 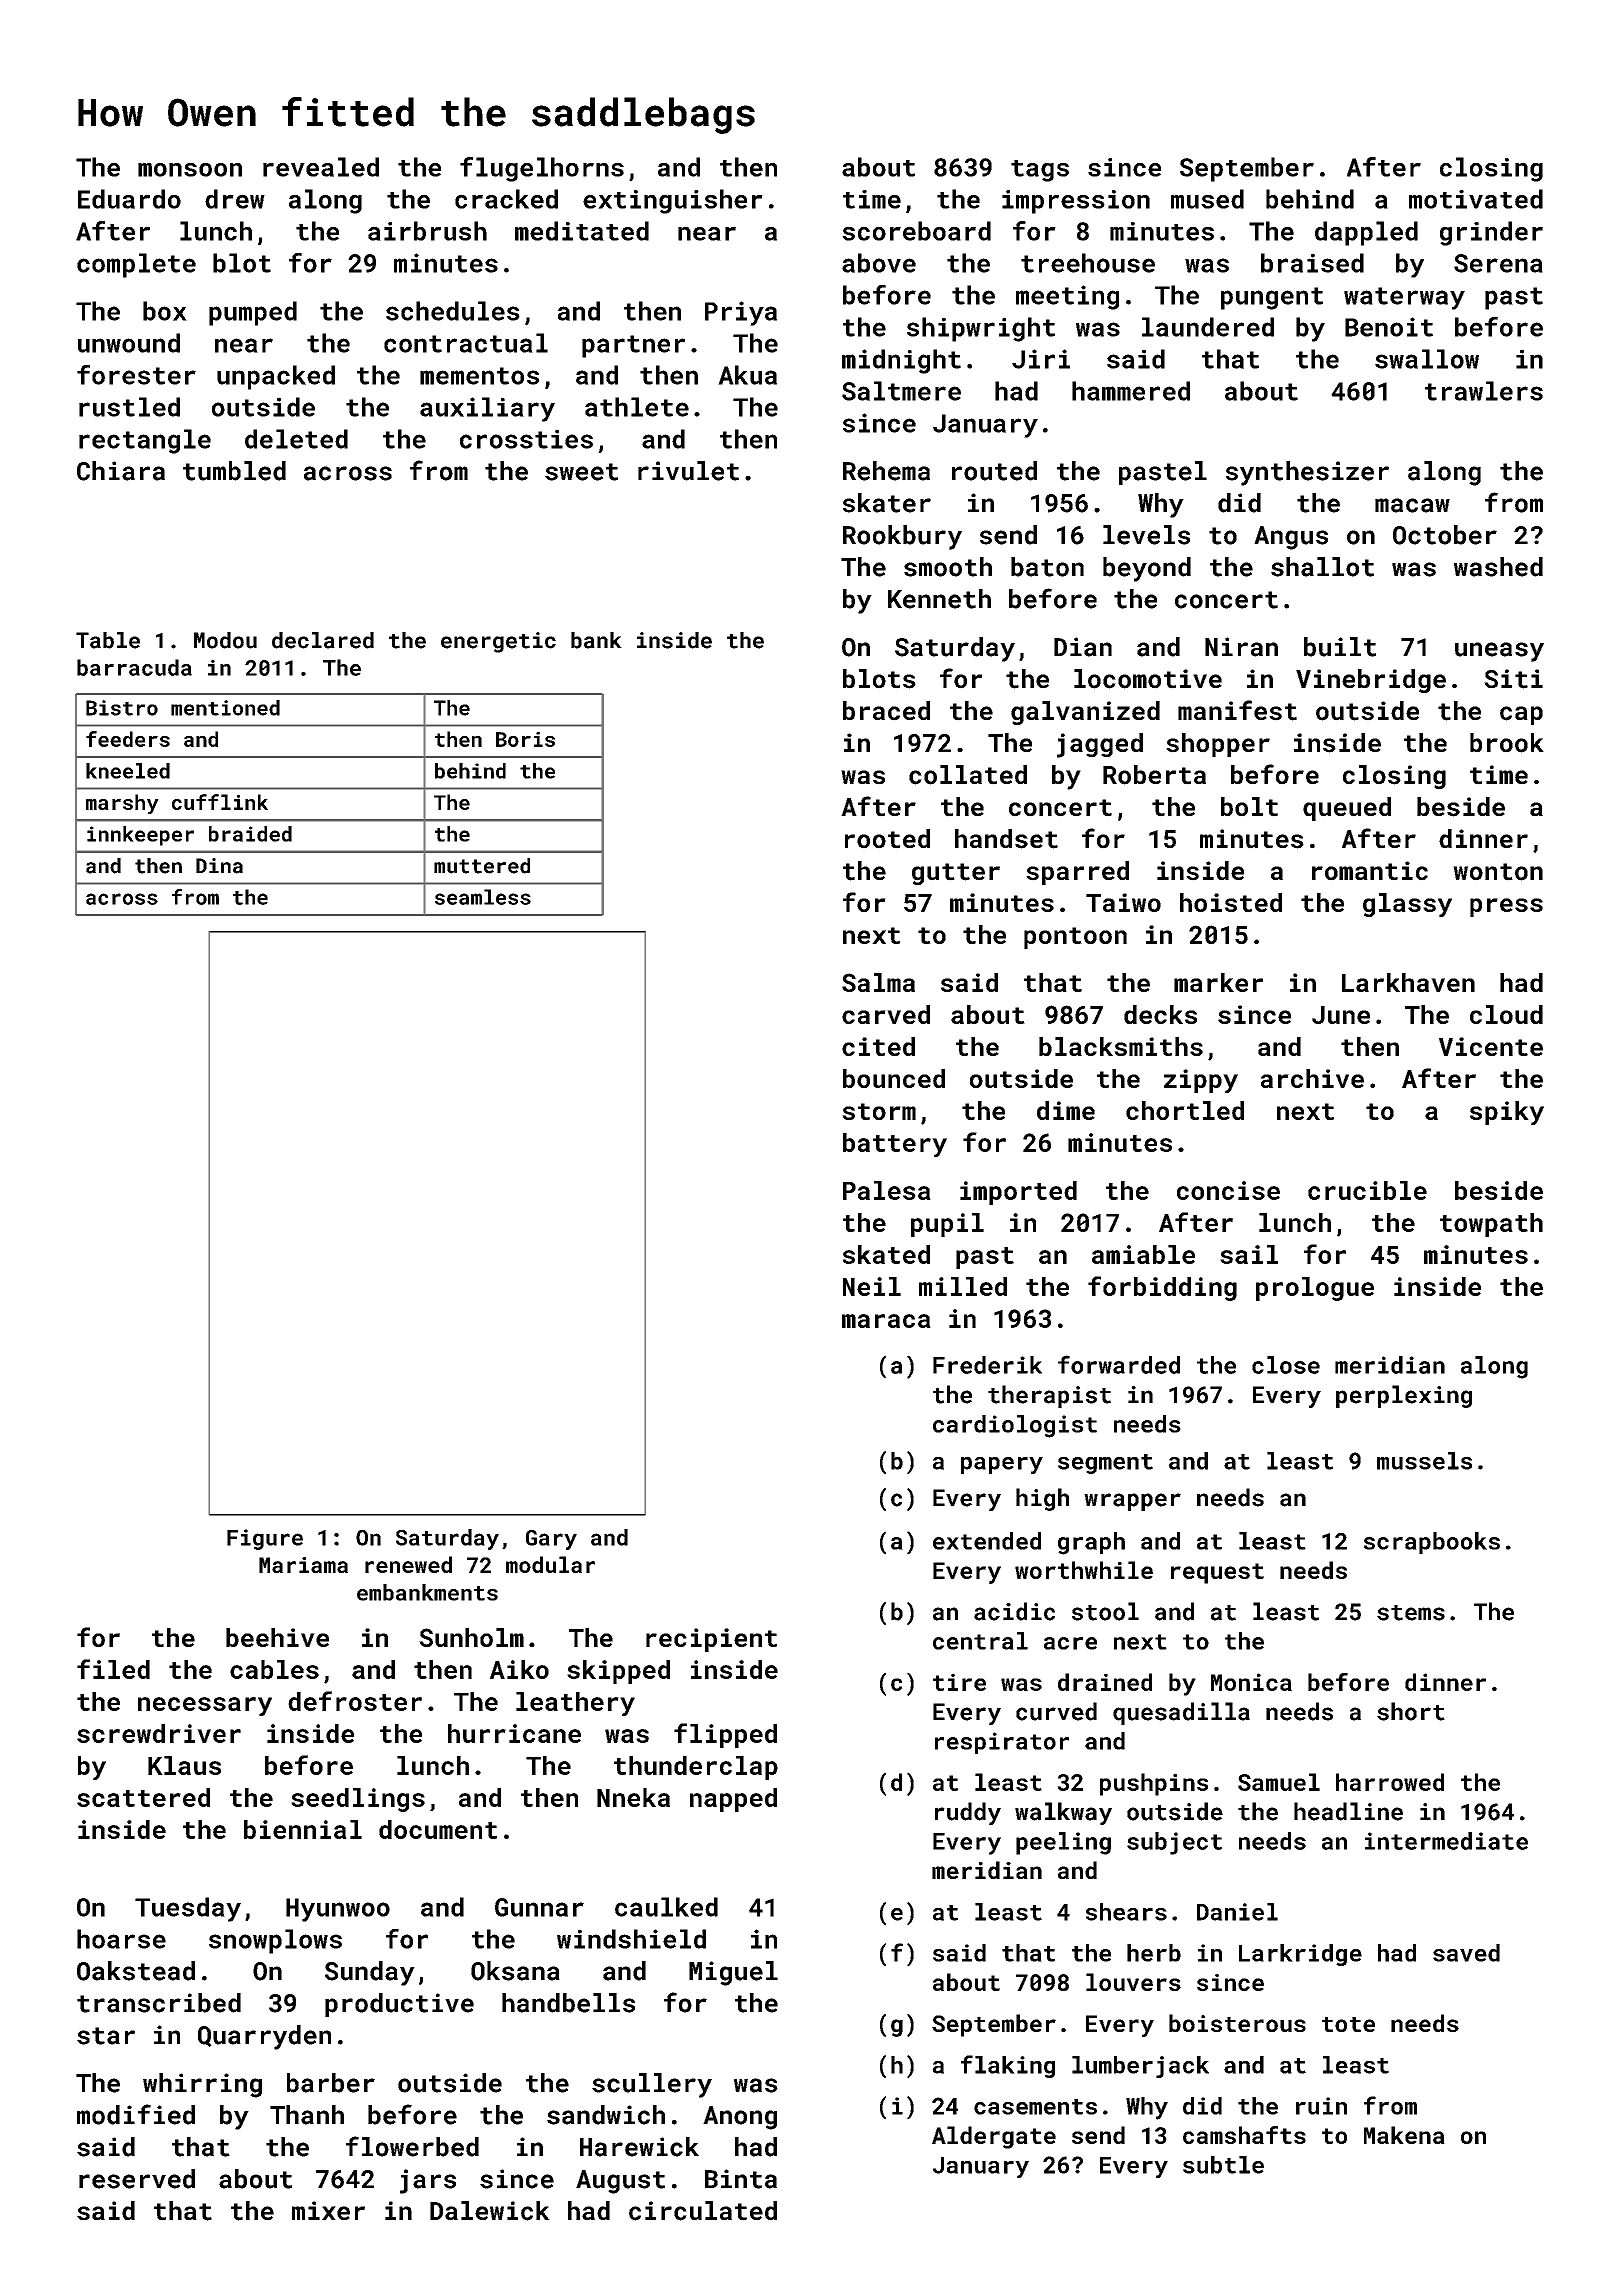 I want to click on extinguisher, so click(x=673, y=201).
